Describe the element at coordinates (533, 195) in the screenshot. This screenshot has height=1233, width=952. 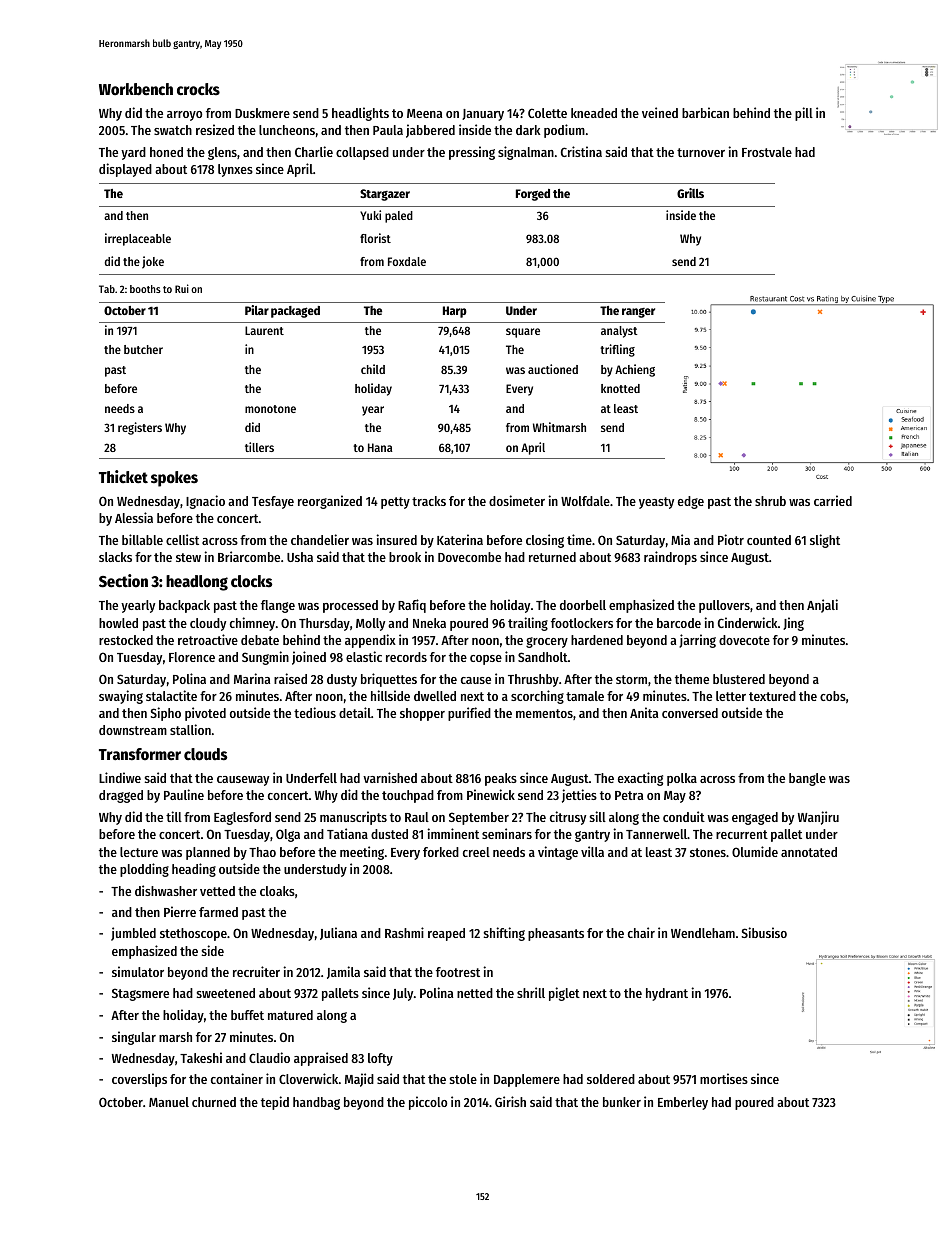
I see `Forged` at that location.
